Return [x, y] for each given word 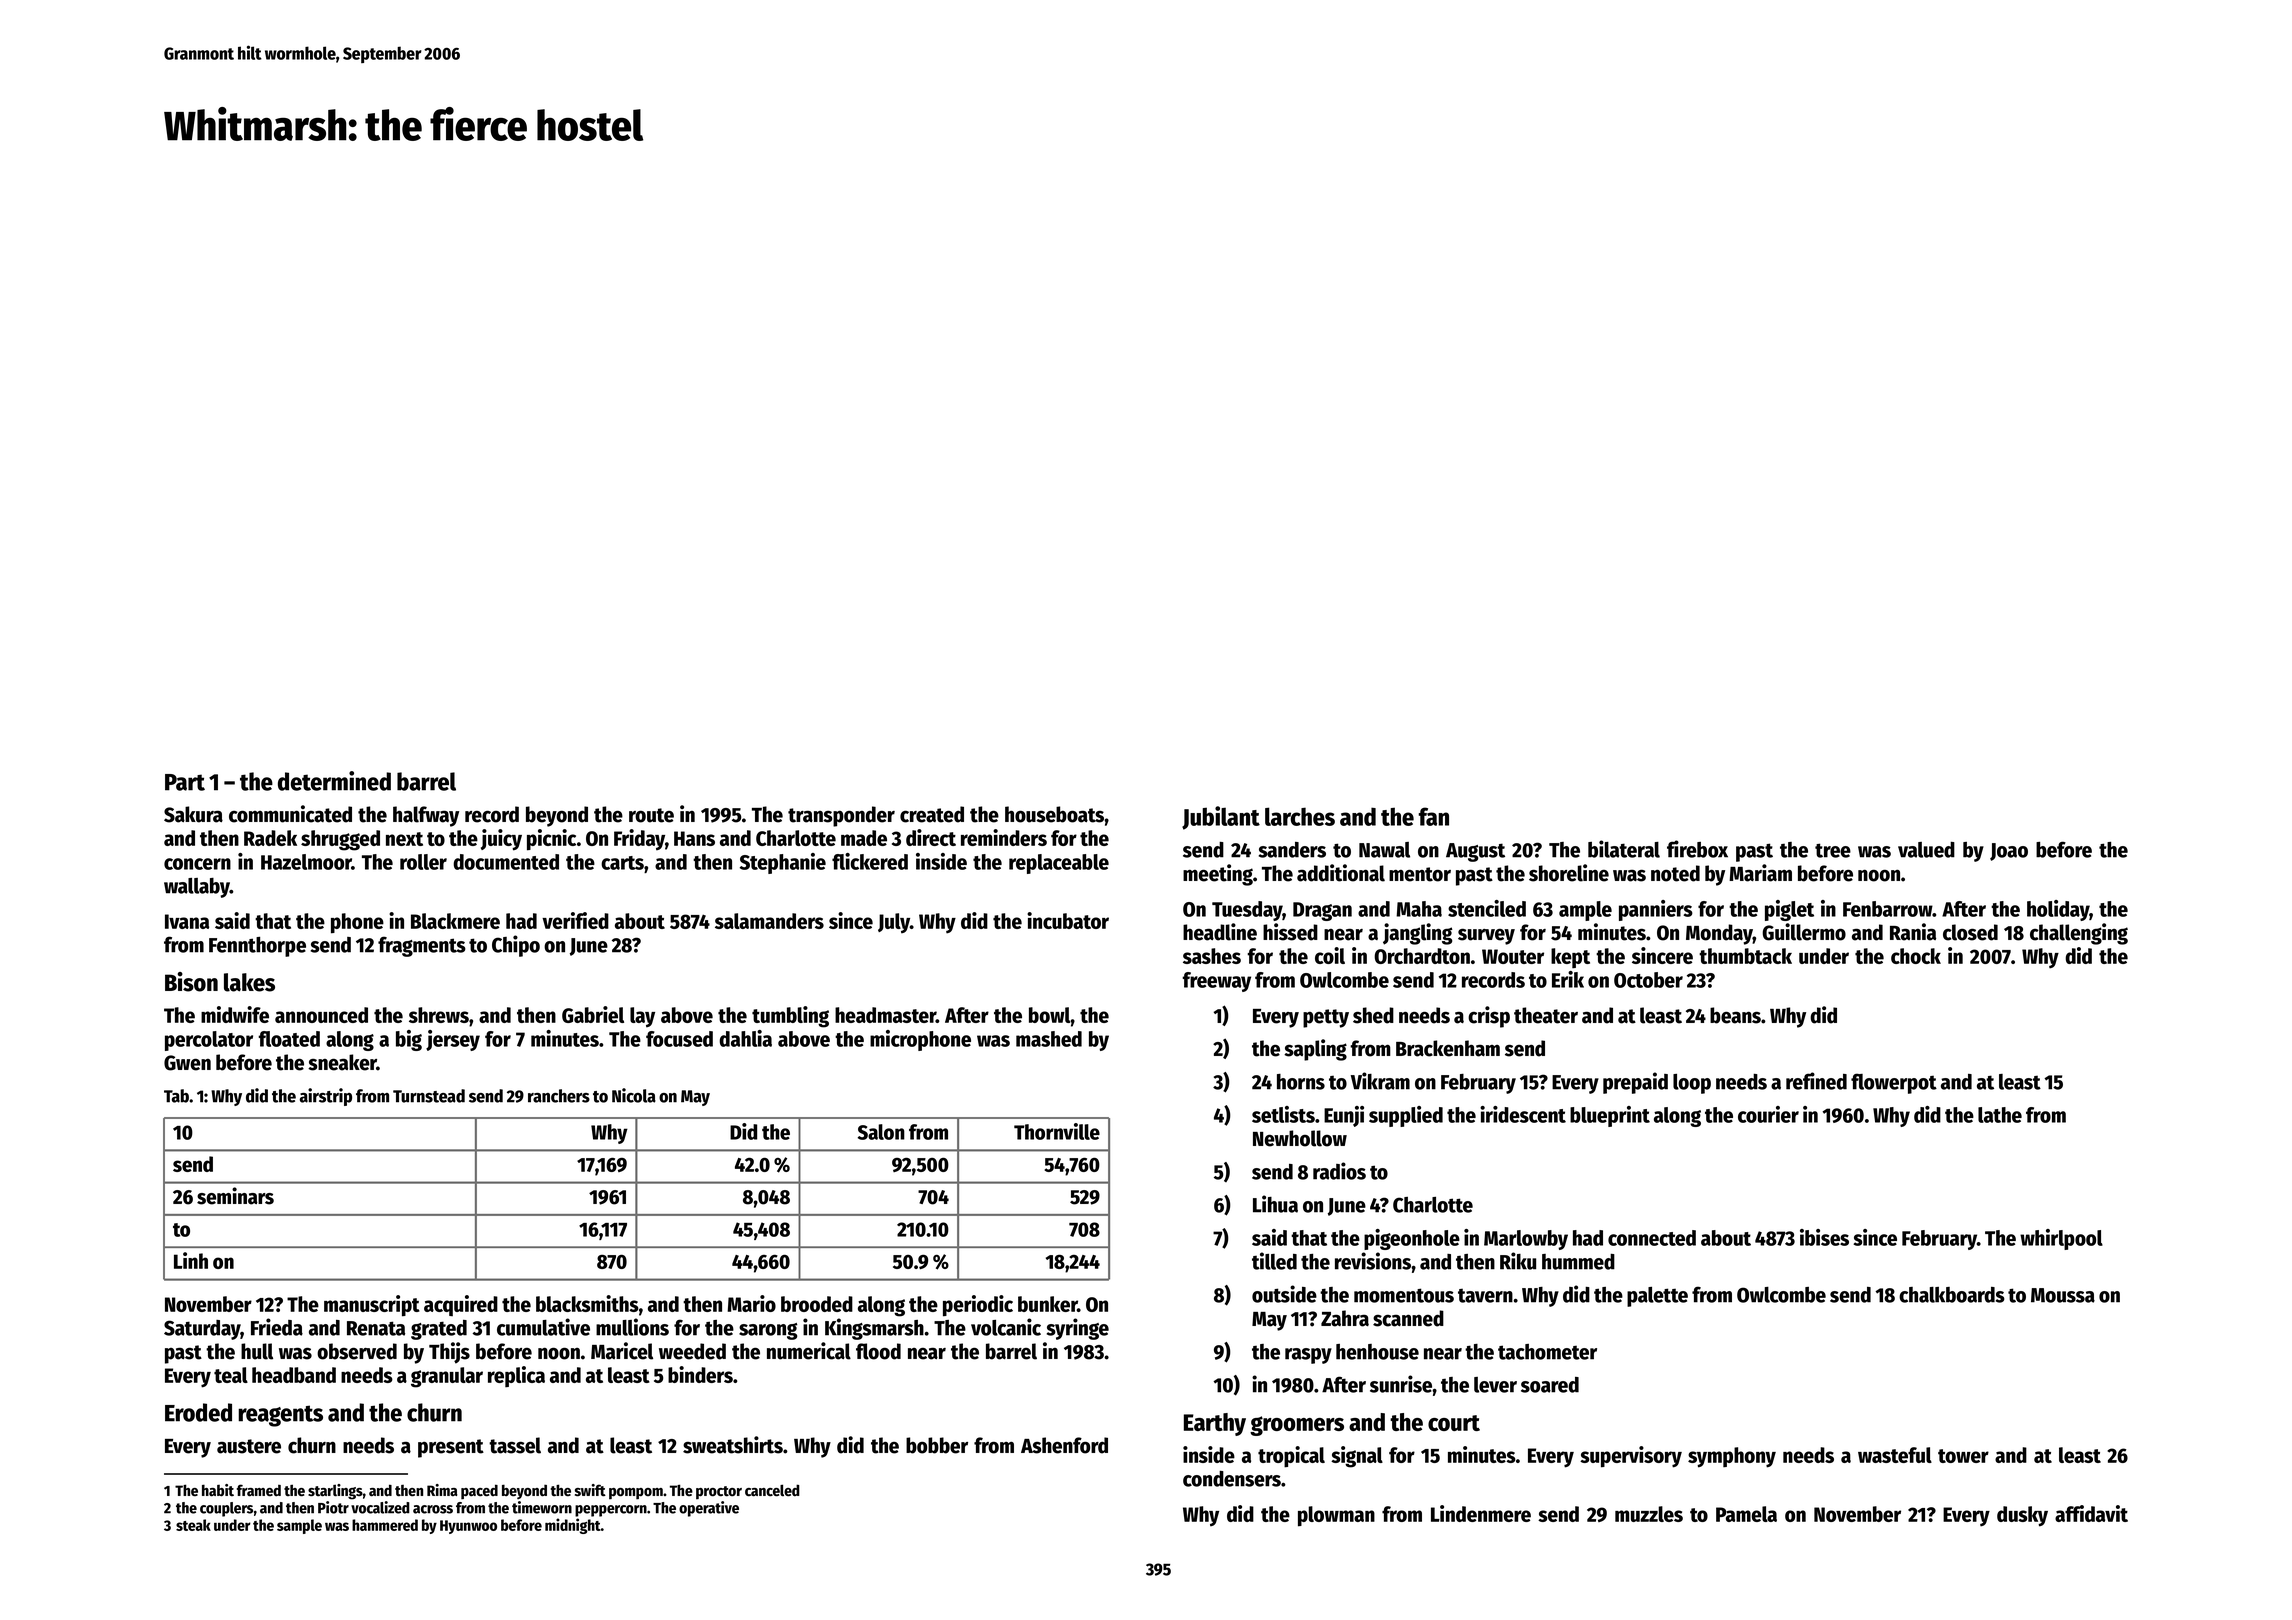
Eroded [198, 1412]
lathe [2000, 1115]
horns [1301, 1082]
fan [1433, 816]
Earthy [1215, 1424]
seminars [235, 1196]
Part [185, 782]
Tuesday [1247, 911]
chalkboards [1952, 1295]
